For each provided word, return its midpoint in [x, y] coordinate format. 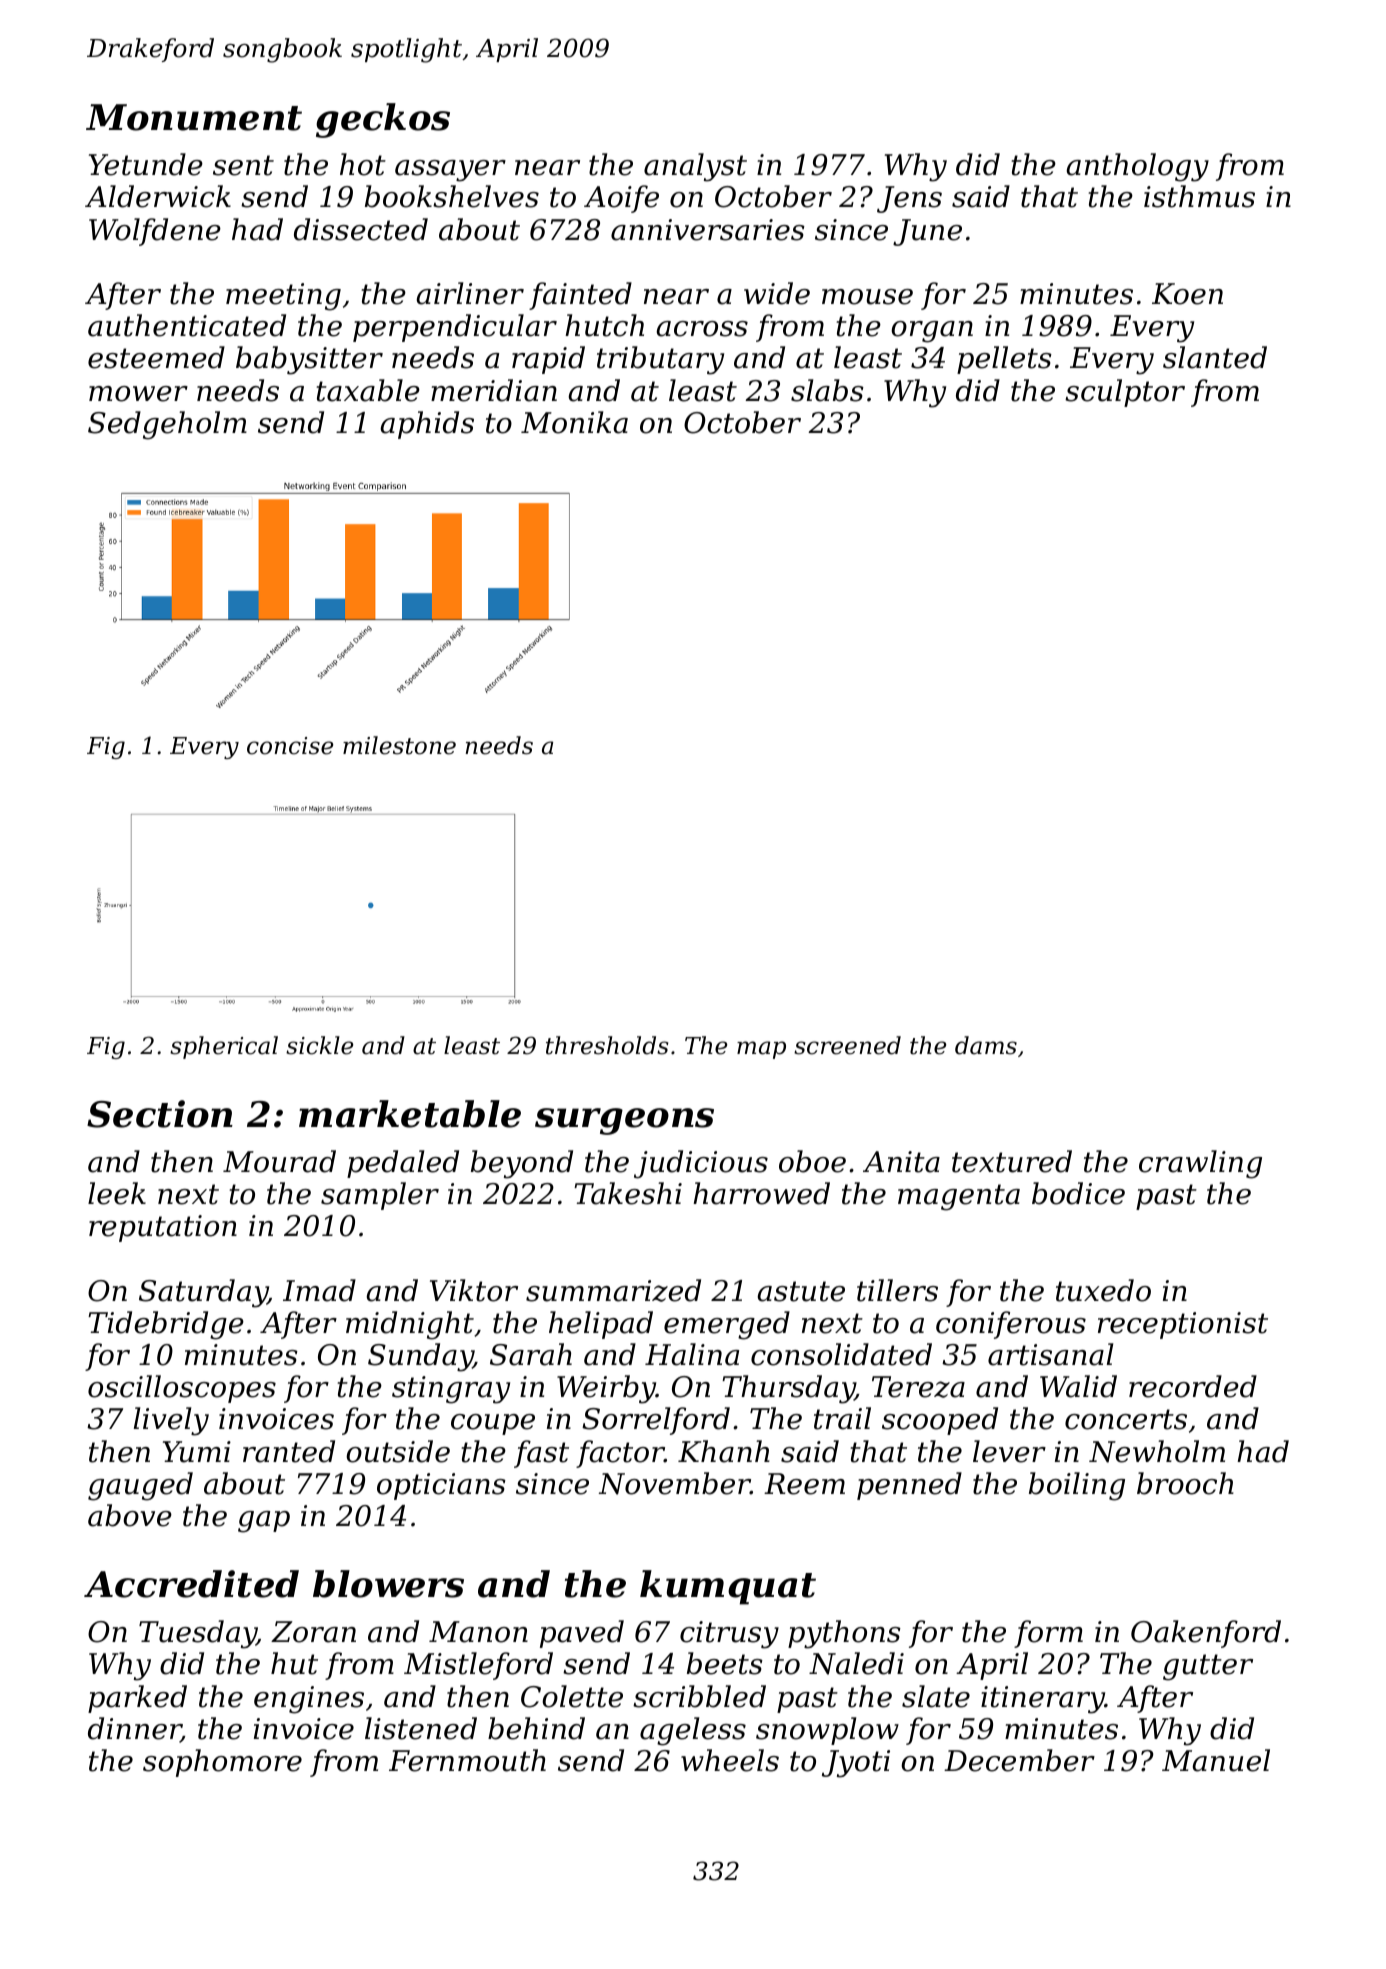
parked [137, 1699]
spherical [224, 1047]
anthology [1137, 167]
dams [986, 1045]
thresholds [607, 1045]
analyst [695, 167]
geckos [383, 120]
